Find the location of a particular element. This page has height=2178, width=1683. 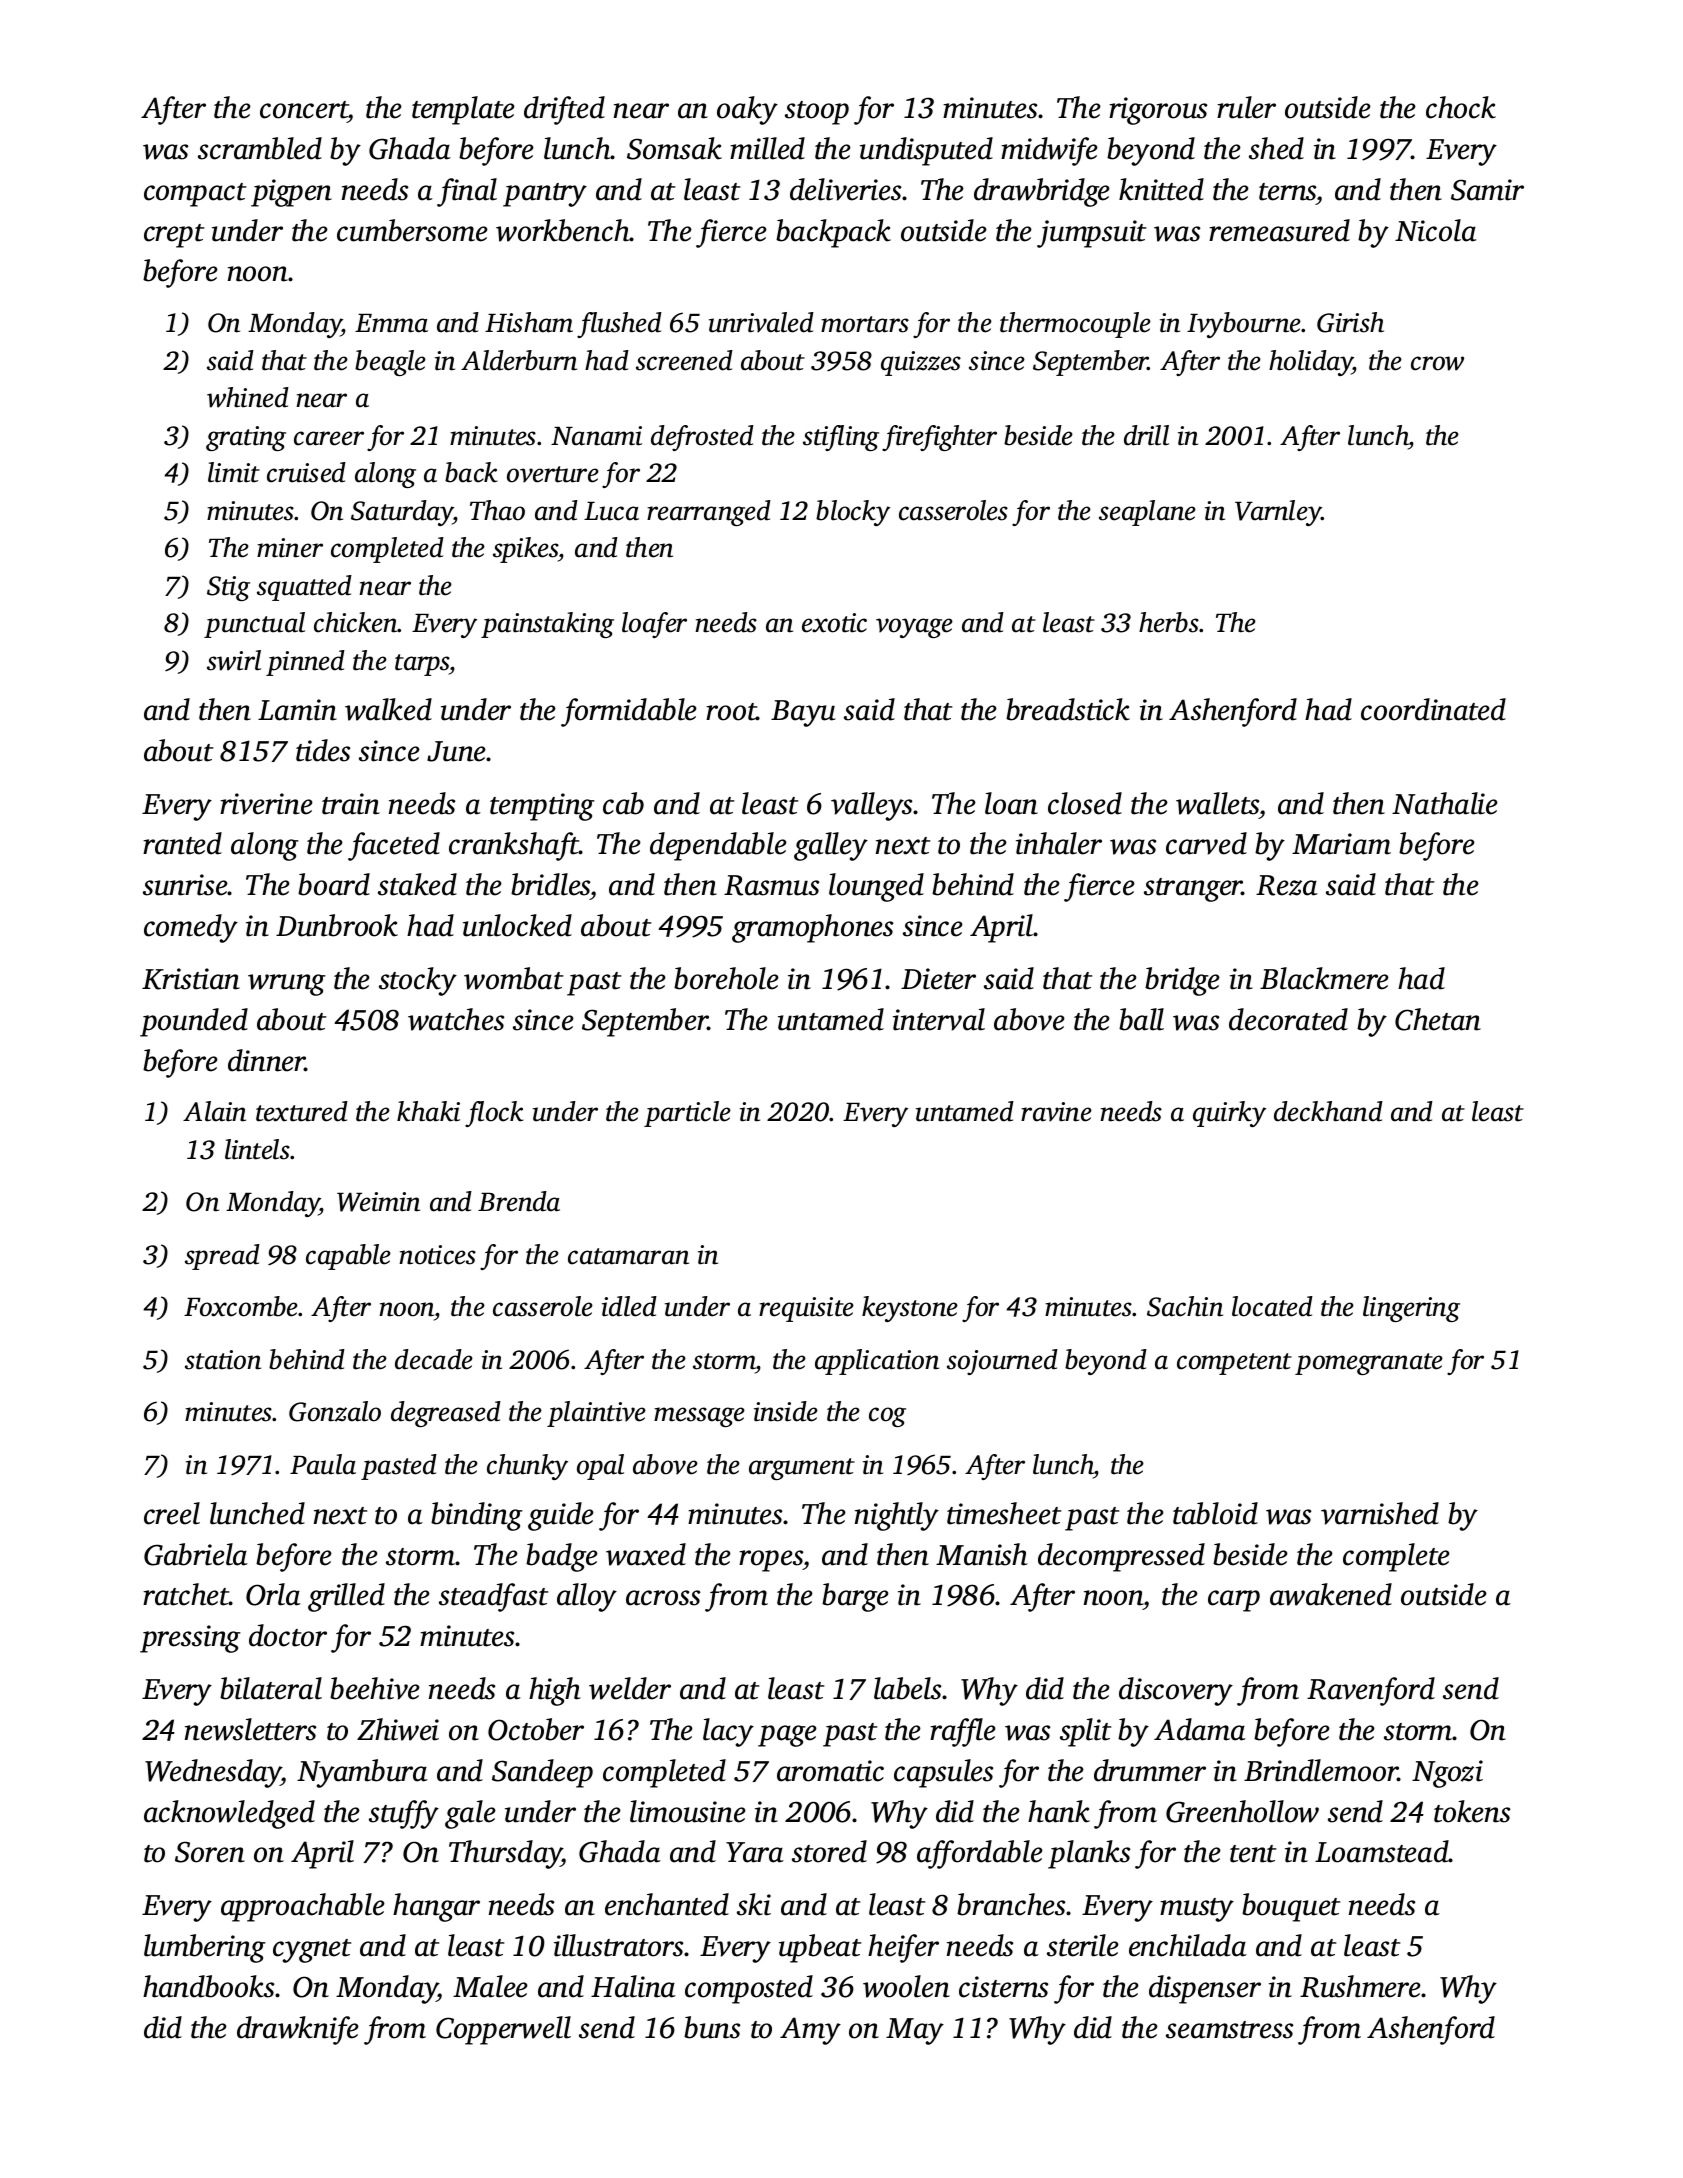

carved is located at coordinates (1206, 843).
